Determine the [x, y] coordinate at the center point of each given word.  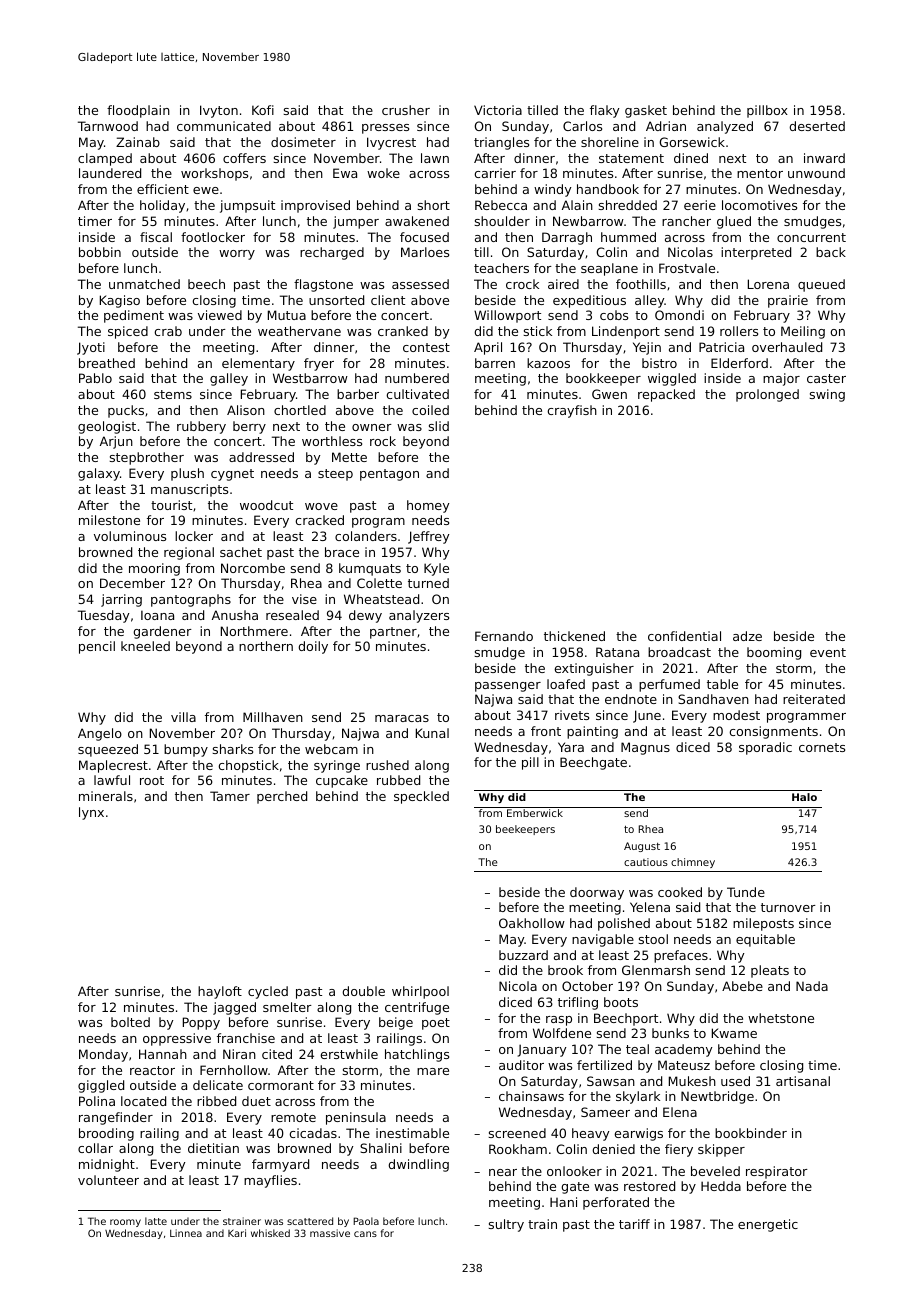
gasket [646, 111]
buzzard [523, 955]
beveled [715, 1171]
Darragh [567, 238]
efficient [163, 189]
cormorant [281, 1085]
